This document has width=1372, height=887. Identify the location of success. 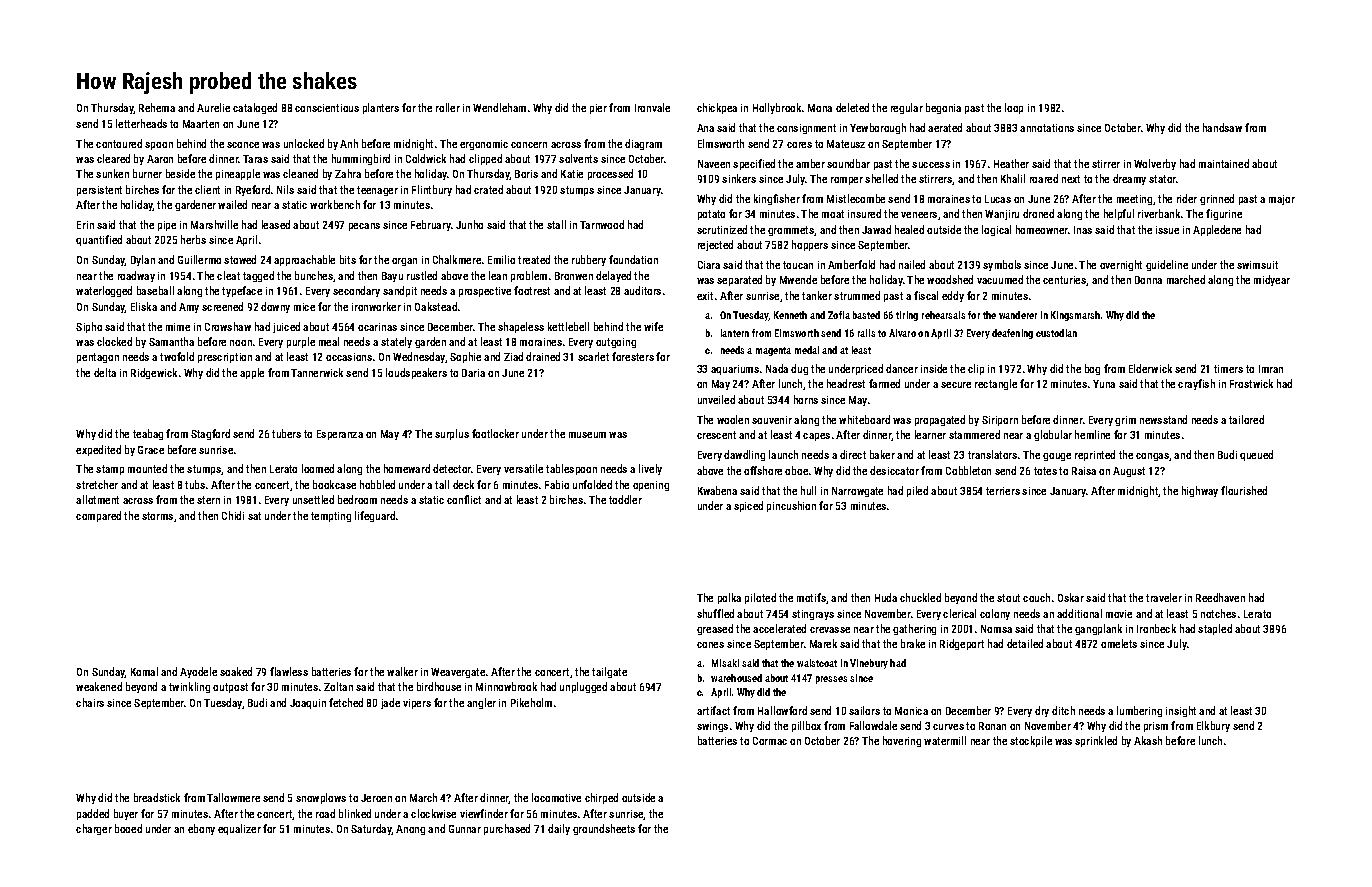
(931, 165).
